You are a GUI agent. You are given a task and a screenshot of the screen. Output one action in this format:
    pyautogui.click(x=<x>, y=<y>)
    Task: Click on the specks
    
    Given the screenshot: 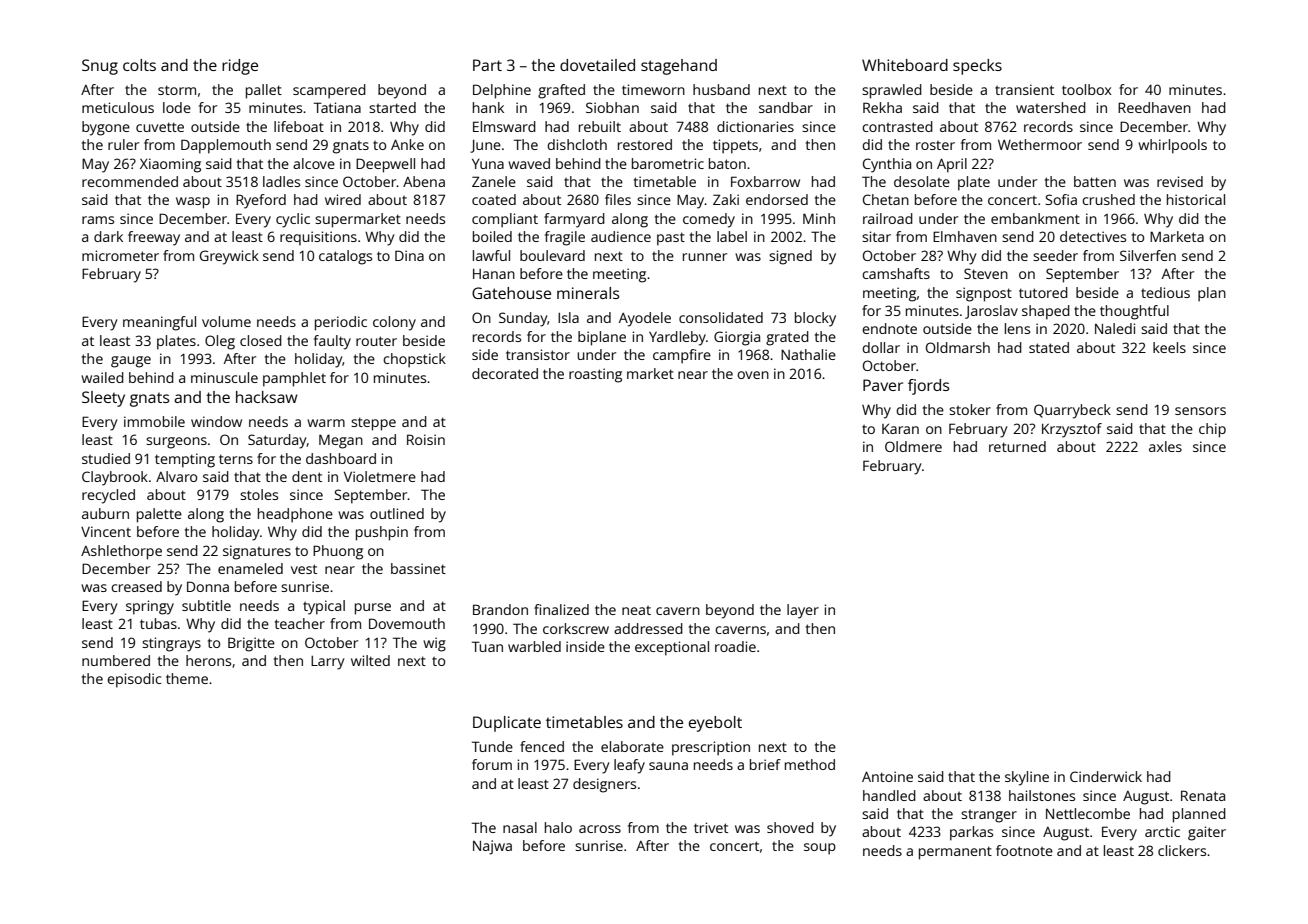 What is the action you would take?
    pyautogui.click(x=977, y=67)
